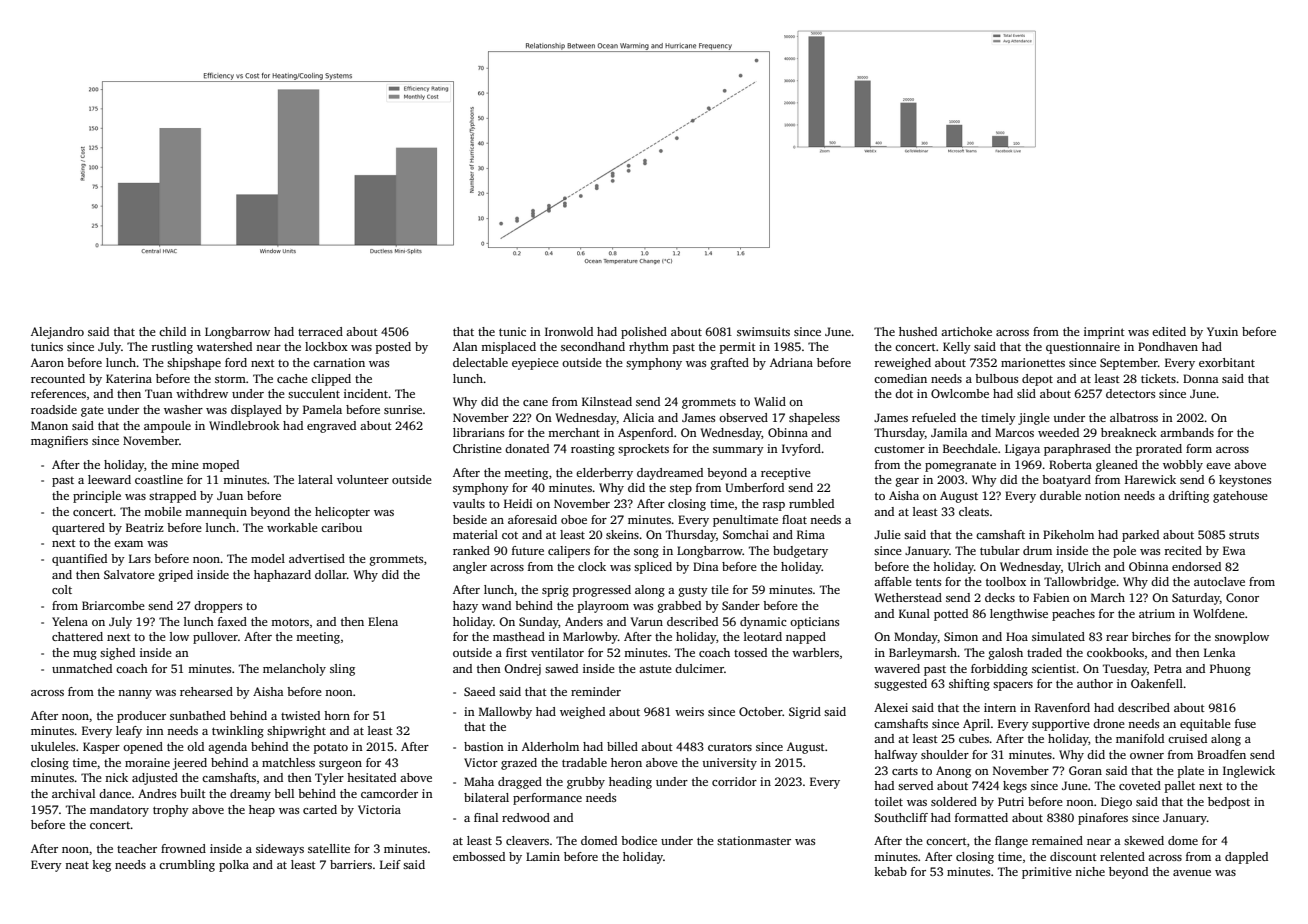 The height and width of the document is (924, 1308). Describe the element at coordinates (479, 691) in the document. I see `Saeed` at that location.
